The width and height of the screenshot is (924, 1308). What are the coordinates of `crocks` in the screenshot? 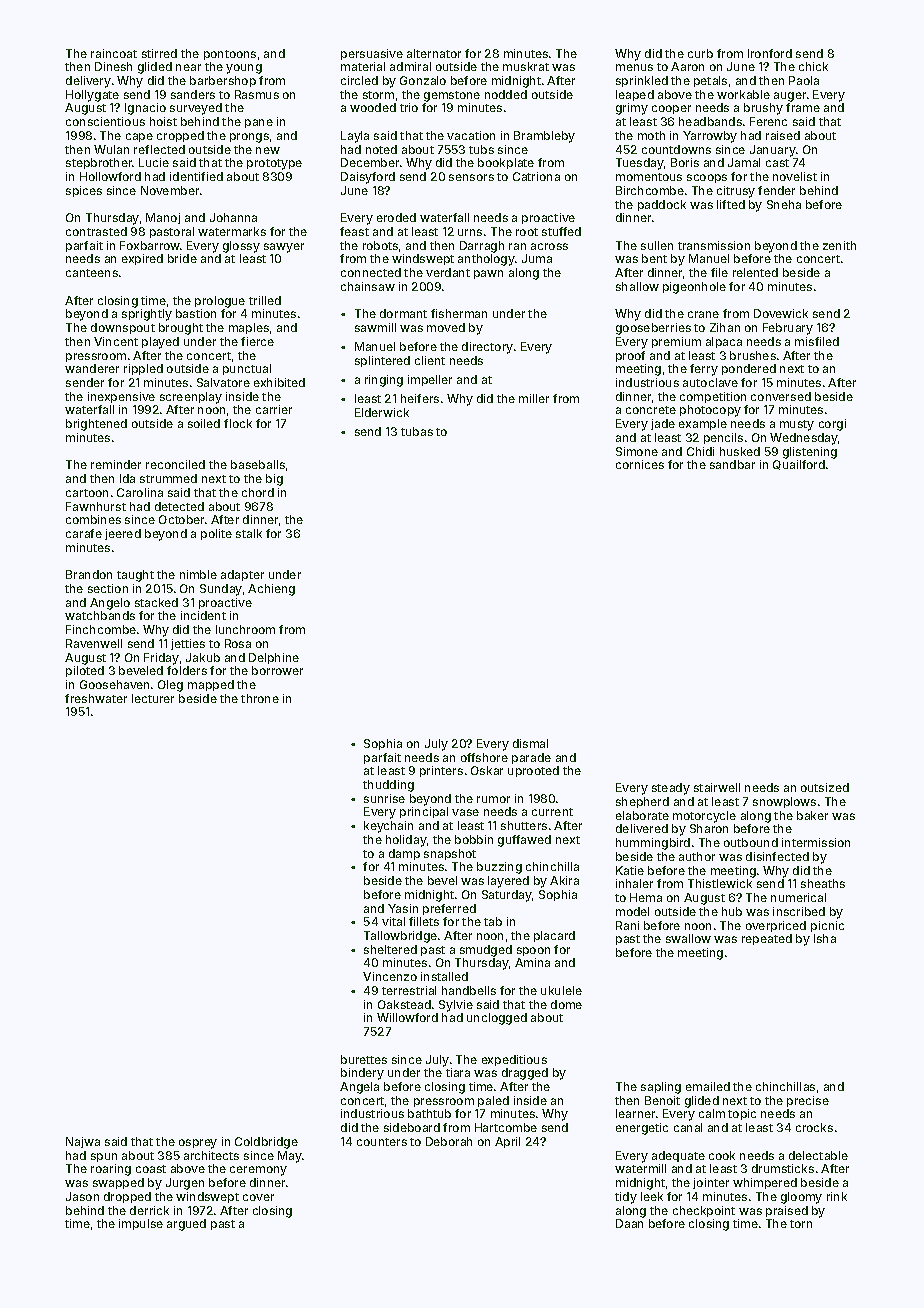 It's located at (814, 1127).
